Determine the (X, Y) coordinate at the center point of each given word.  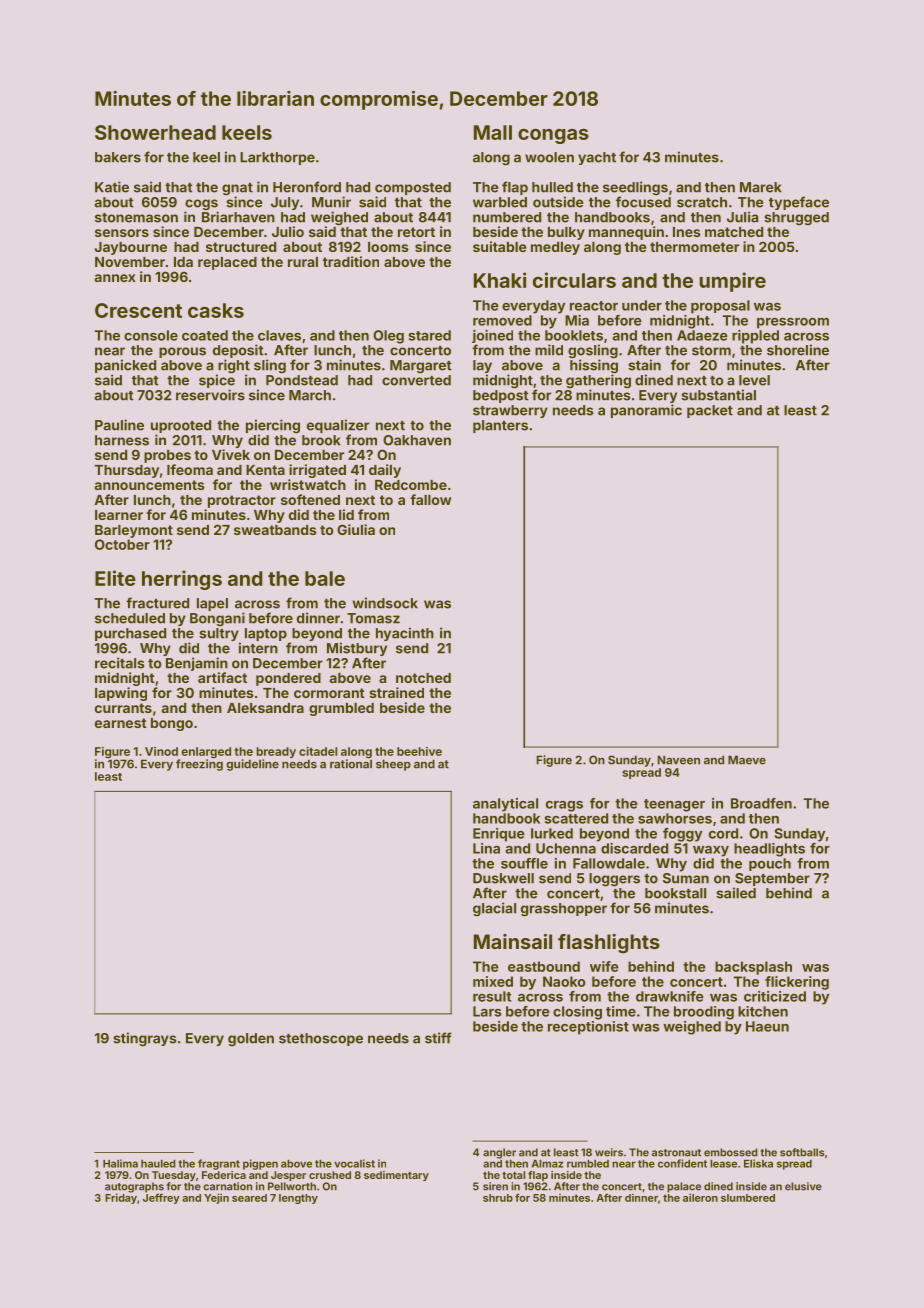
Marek (761, 187)
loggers (614, 880)
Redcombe (411, 485)
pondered (288, 679)
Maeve (747, 760)
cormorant (329, 693)
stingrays (144, 1039)
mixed (493, 981)
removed (502, 320)
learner (119, 515)
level (754, 380)
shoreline (798, 350)
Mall (493, 132)
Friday (121, 1198)
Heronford (307, 187)
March (310, 395)
